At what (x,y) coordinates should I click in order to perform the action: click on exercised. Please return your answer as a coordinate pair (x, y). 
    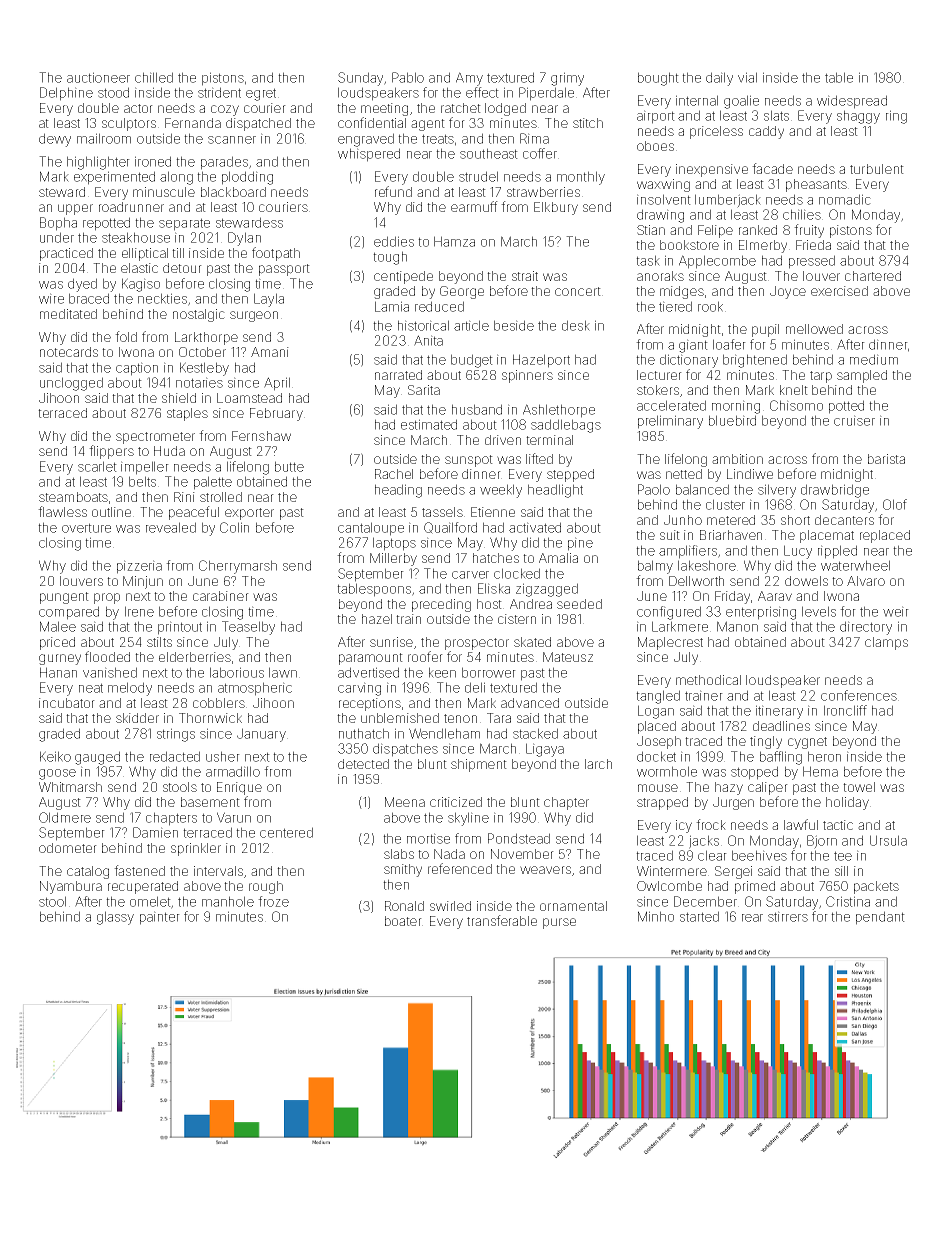
    Looking at the image, I should click on (839, 291).
